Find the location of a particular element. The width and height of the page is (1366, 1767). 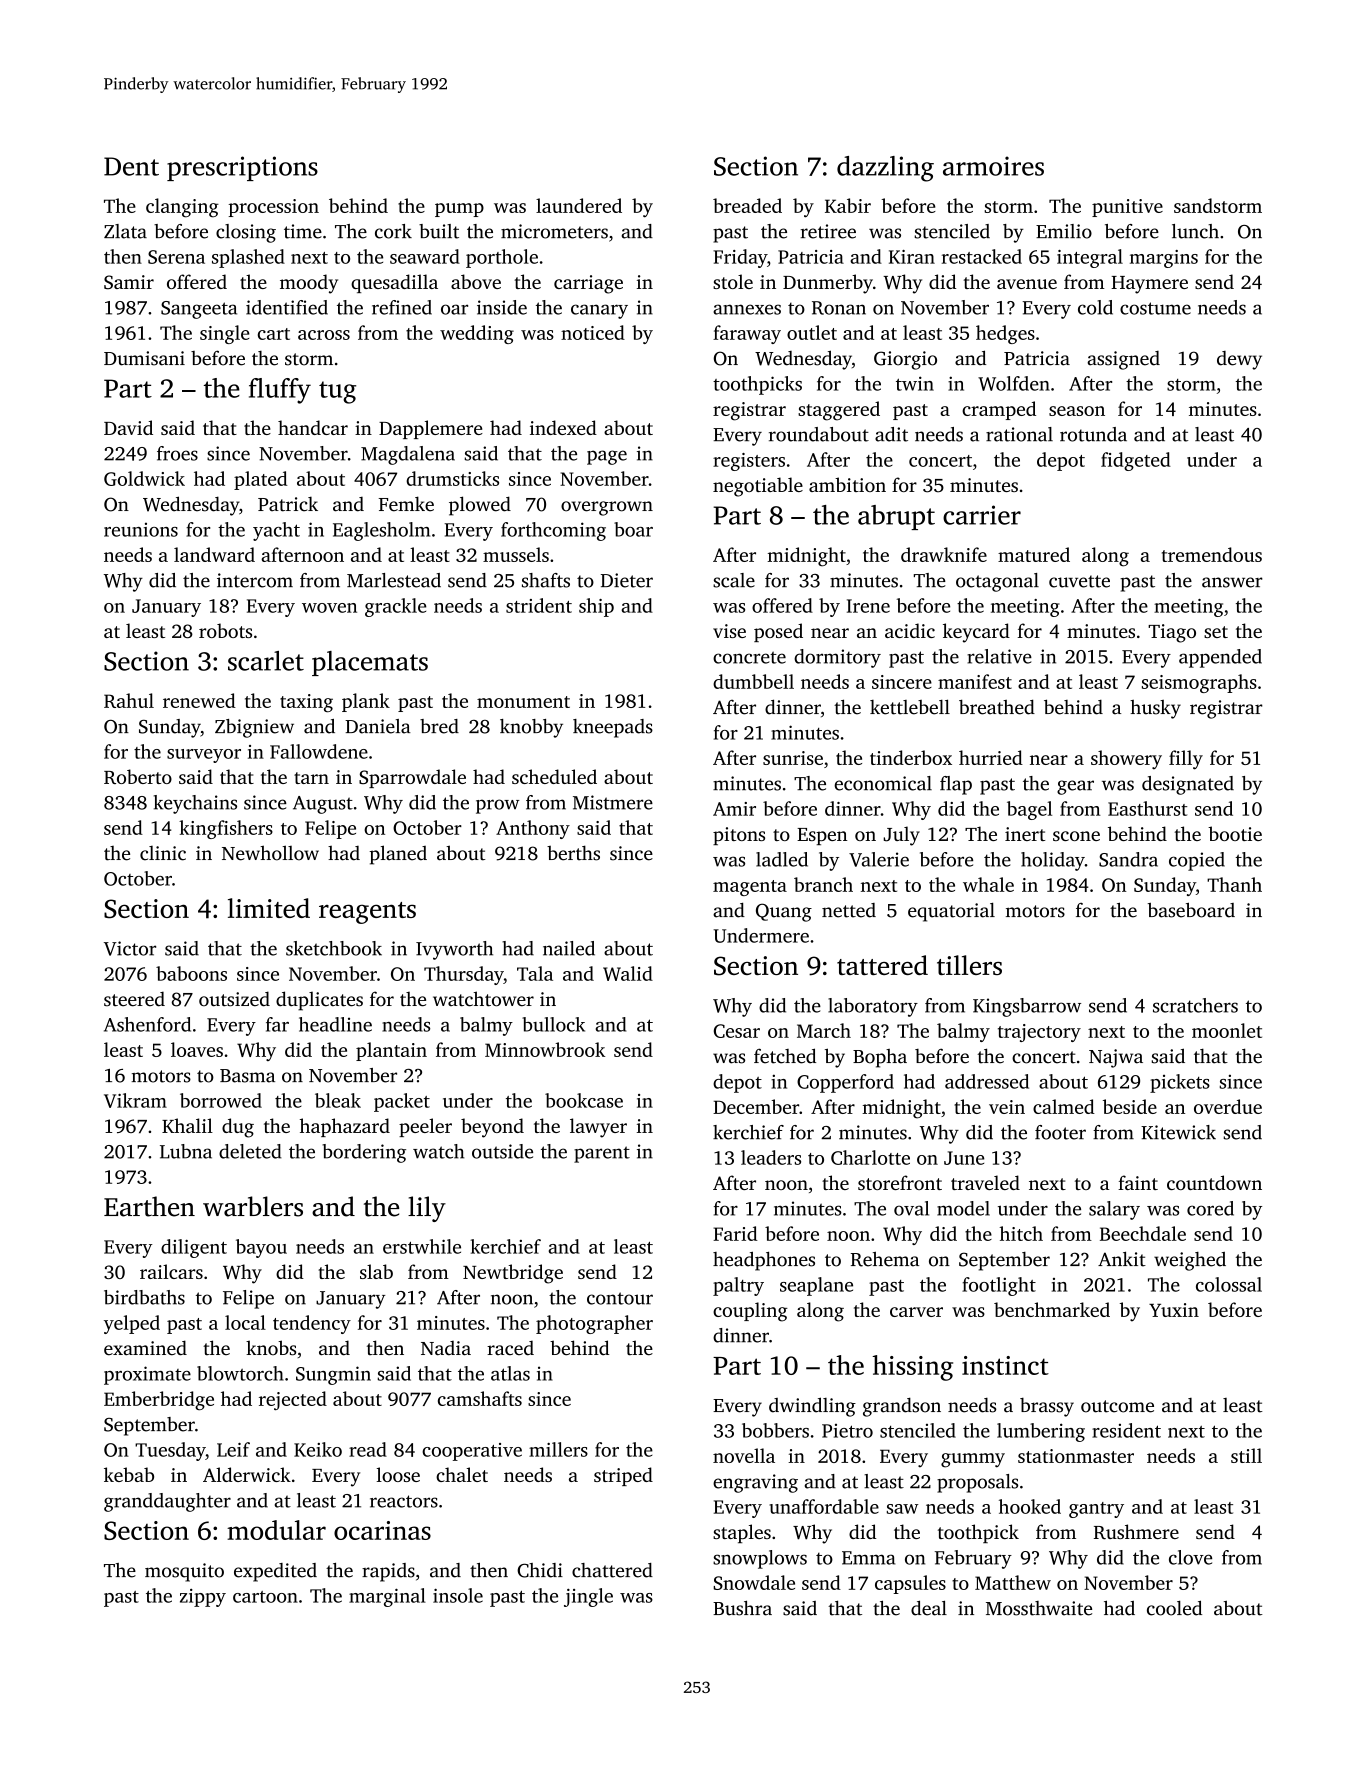

sunrise is located at coordinates (793, 758).
